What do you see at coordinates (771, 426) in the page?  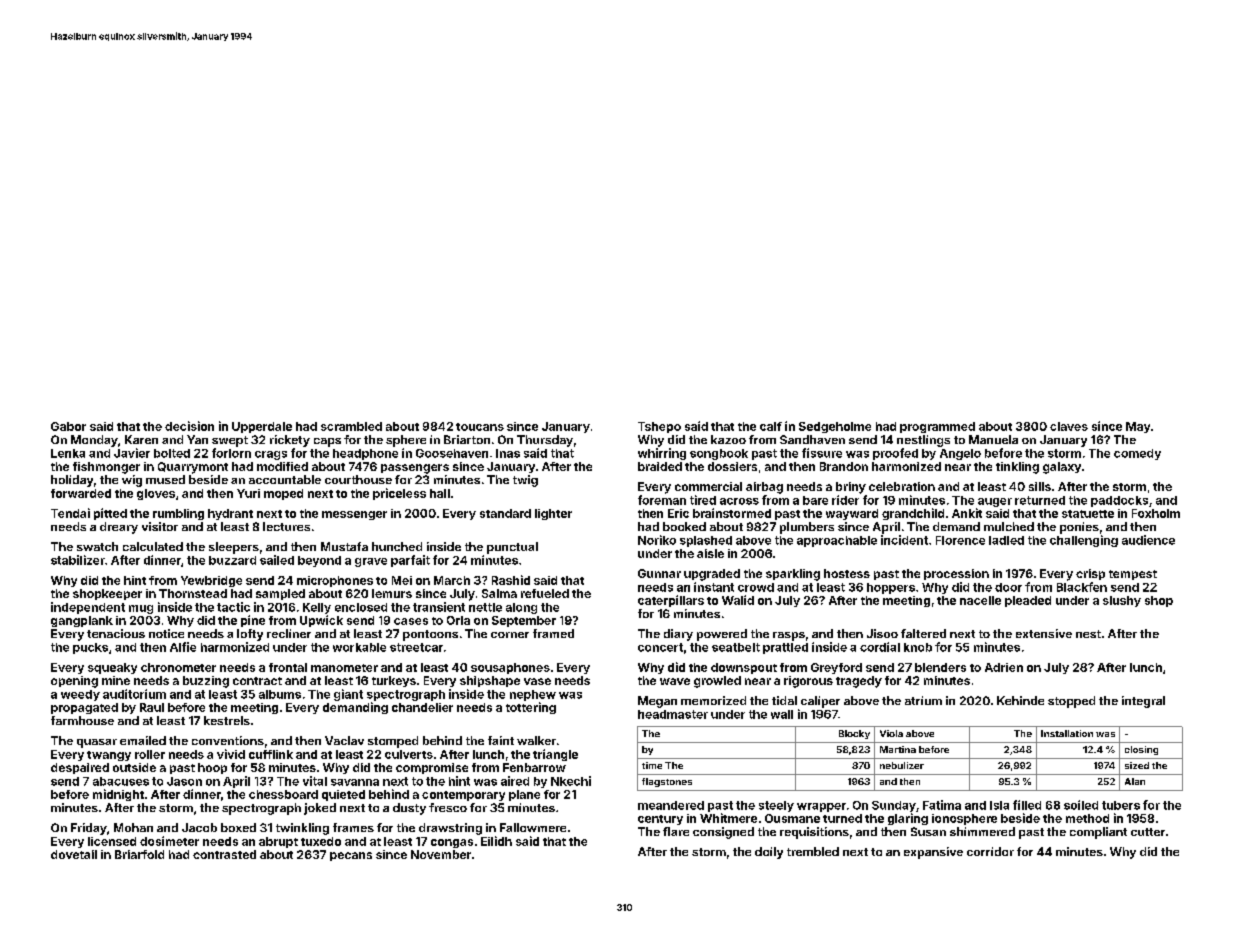 I see `calf` at bounding box center [771, 426].
